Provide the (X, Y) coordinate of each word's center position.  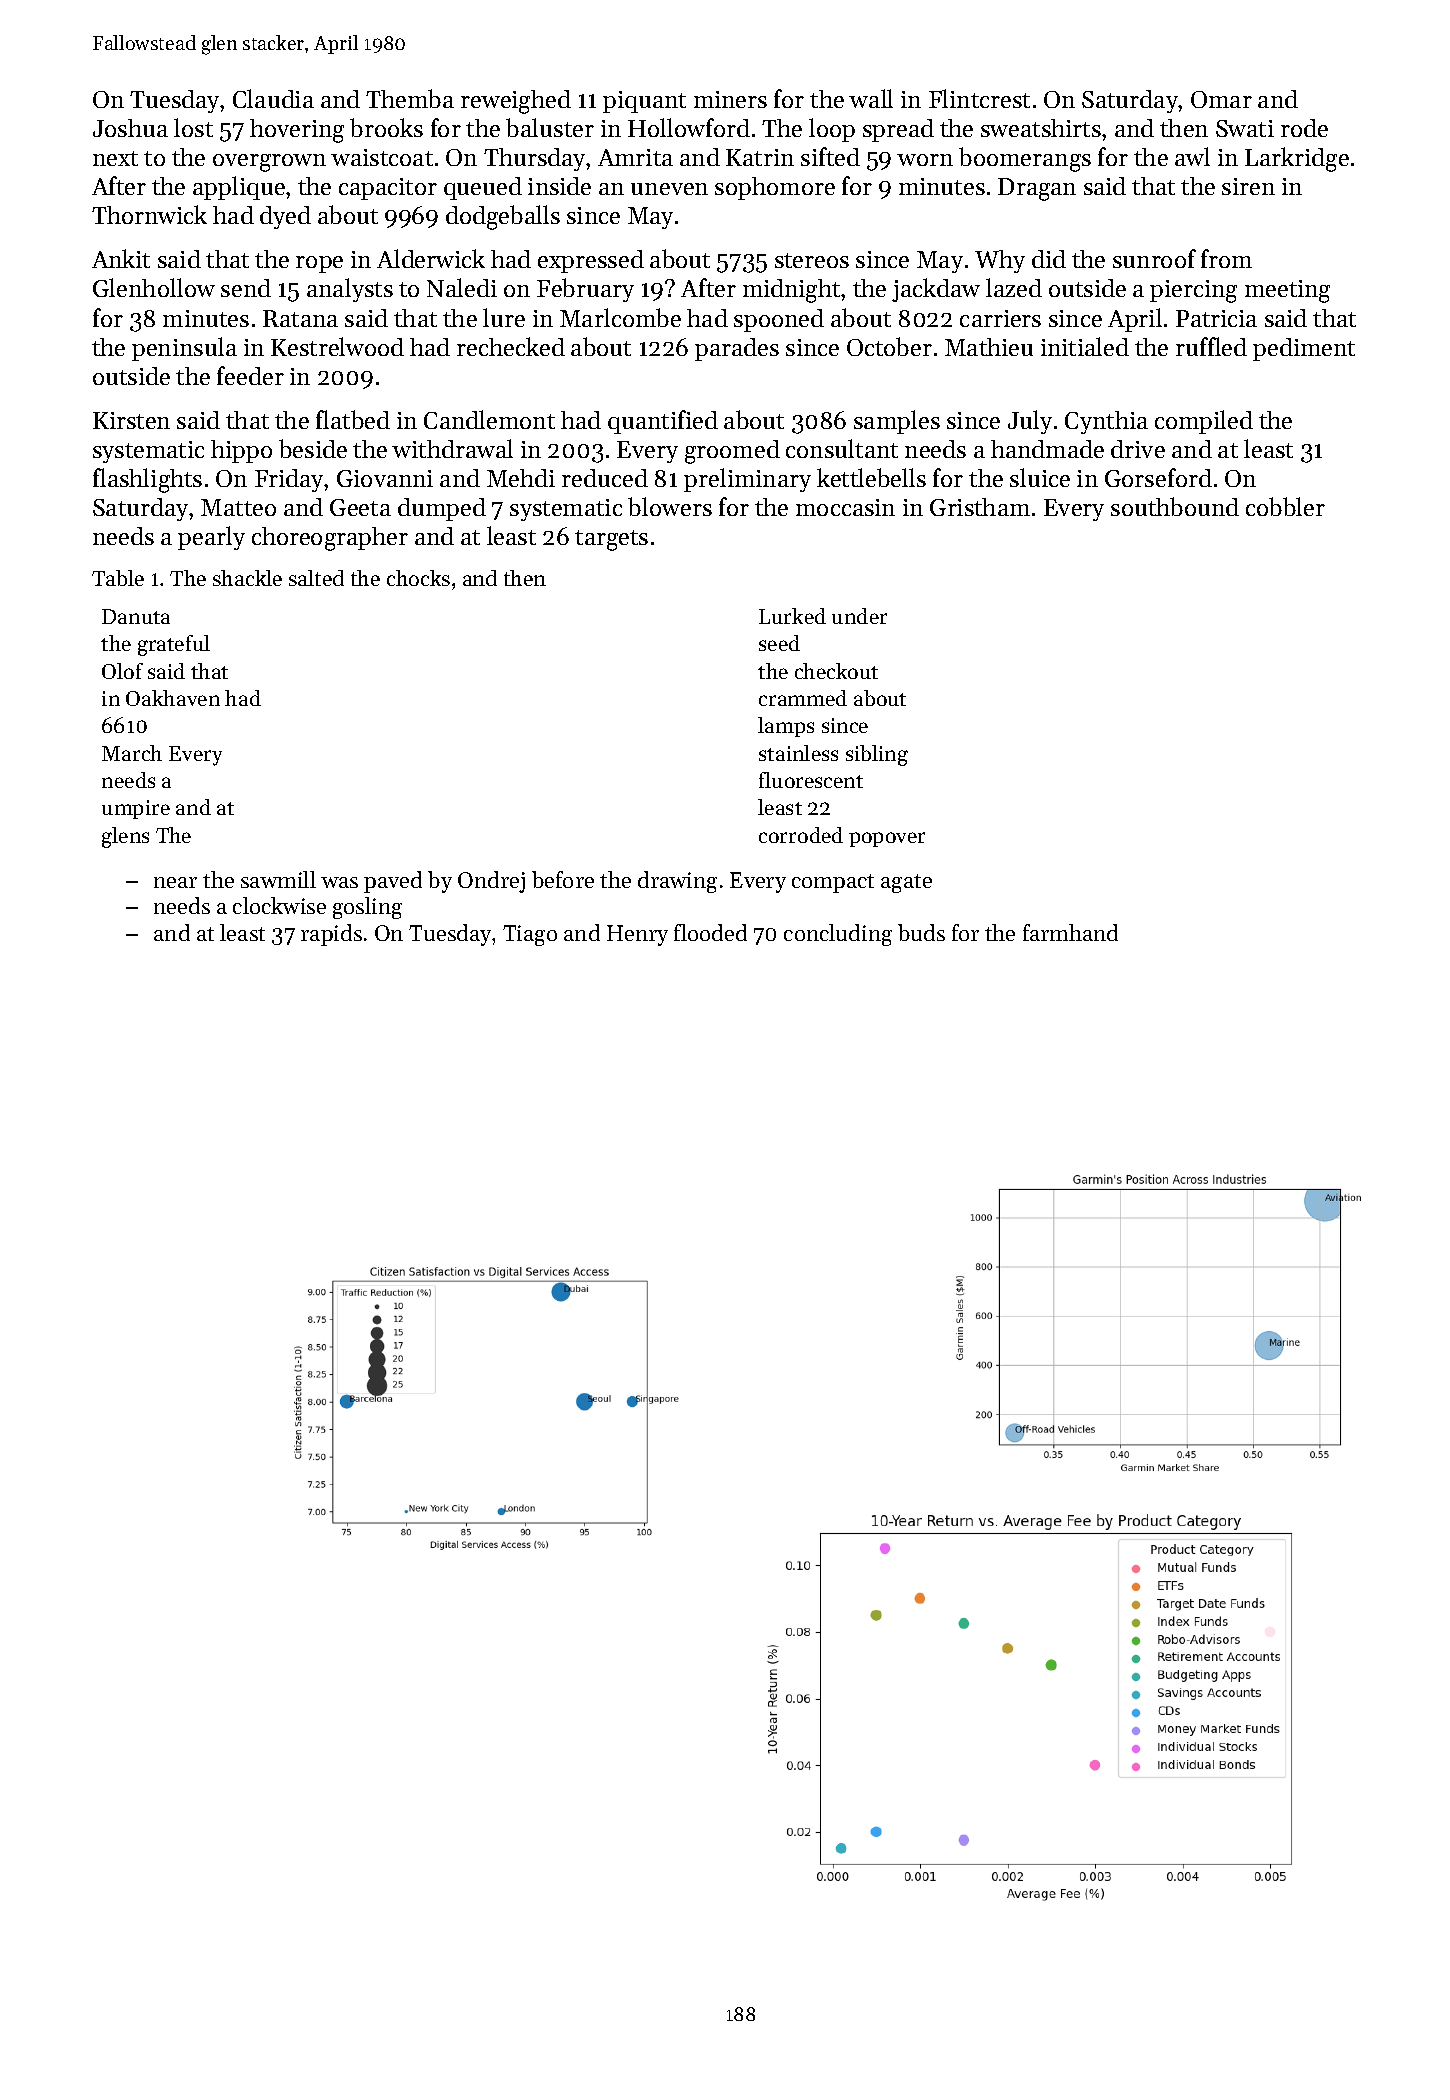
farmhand (1070, 932)
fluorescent (811, 780)
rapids (331, 935)
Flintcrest (979, 98)
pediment (1304, 349)
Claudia (273, 98)
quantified (663, 422)
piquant (644, 102)
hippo (241, 451)
